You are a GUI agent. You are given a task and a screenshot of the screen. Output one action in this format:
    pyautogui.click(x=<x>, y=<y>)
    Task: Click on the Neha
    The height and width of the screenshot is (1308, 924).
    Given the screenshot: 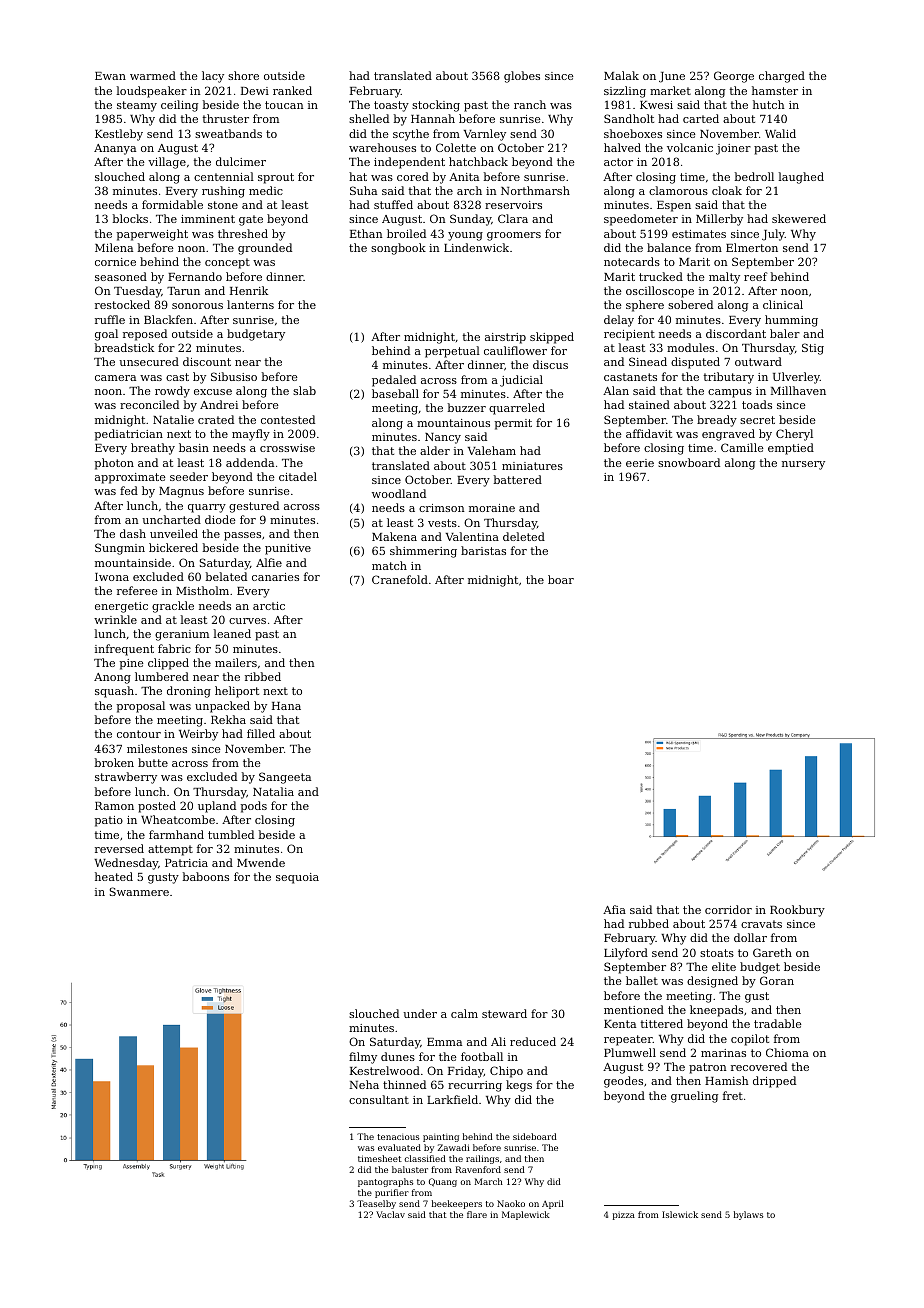 What is the action you would take?
    pyautogui.click(x=364, y=1084)
